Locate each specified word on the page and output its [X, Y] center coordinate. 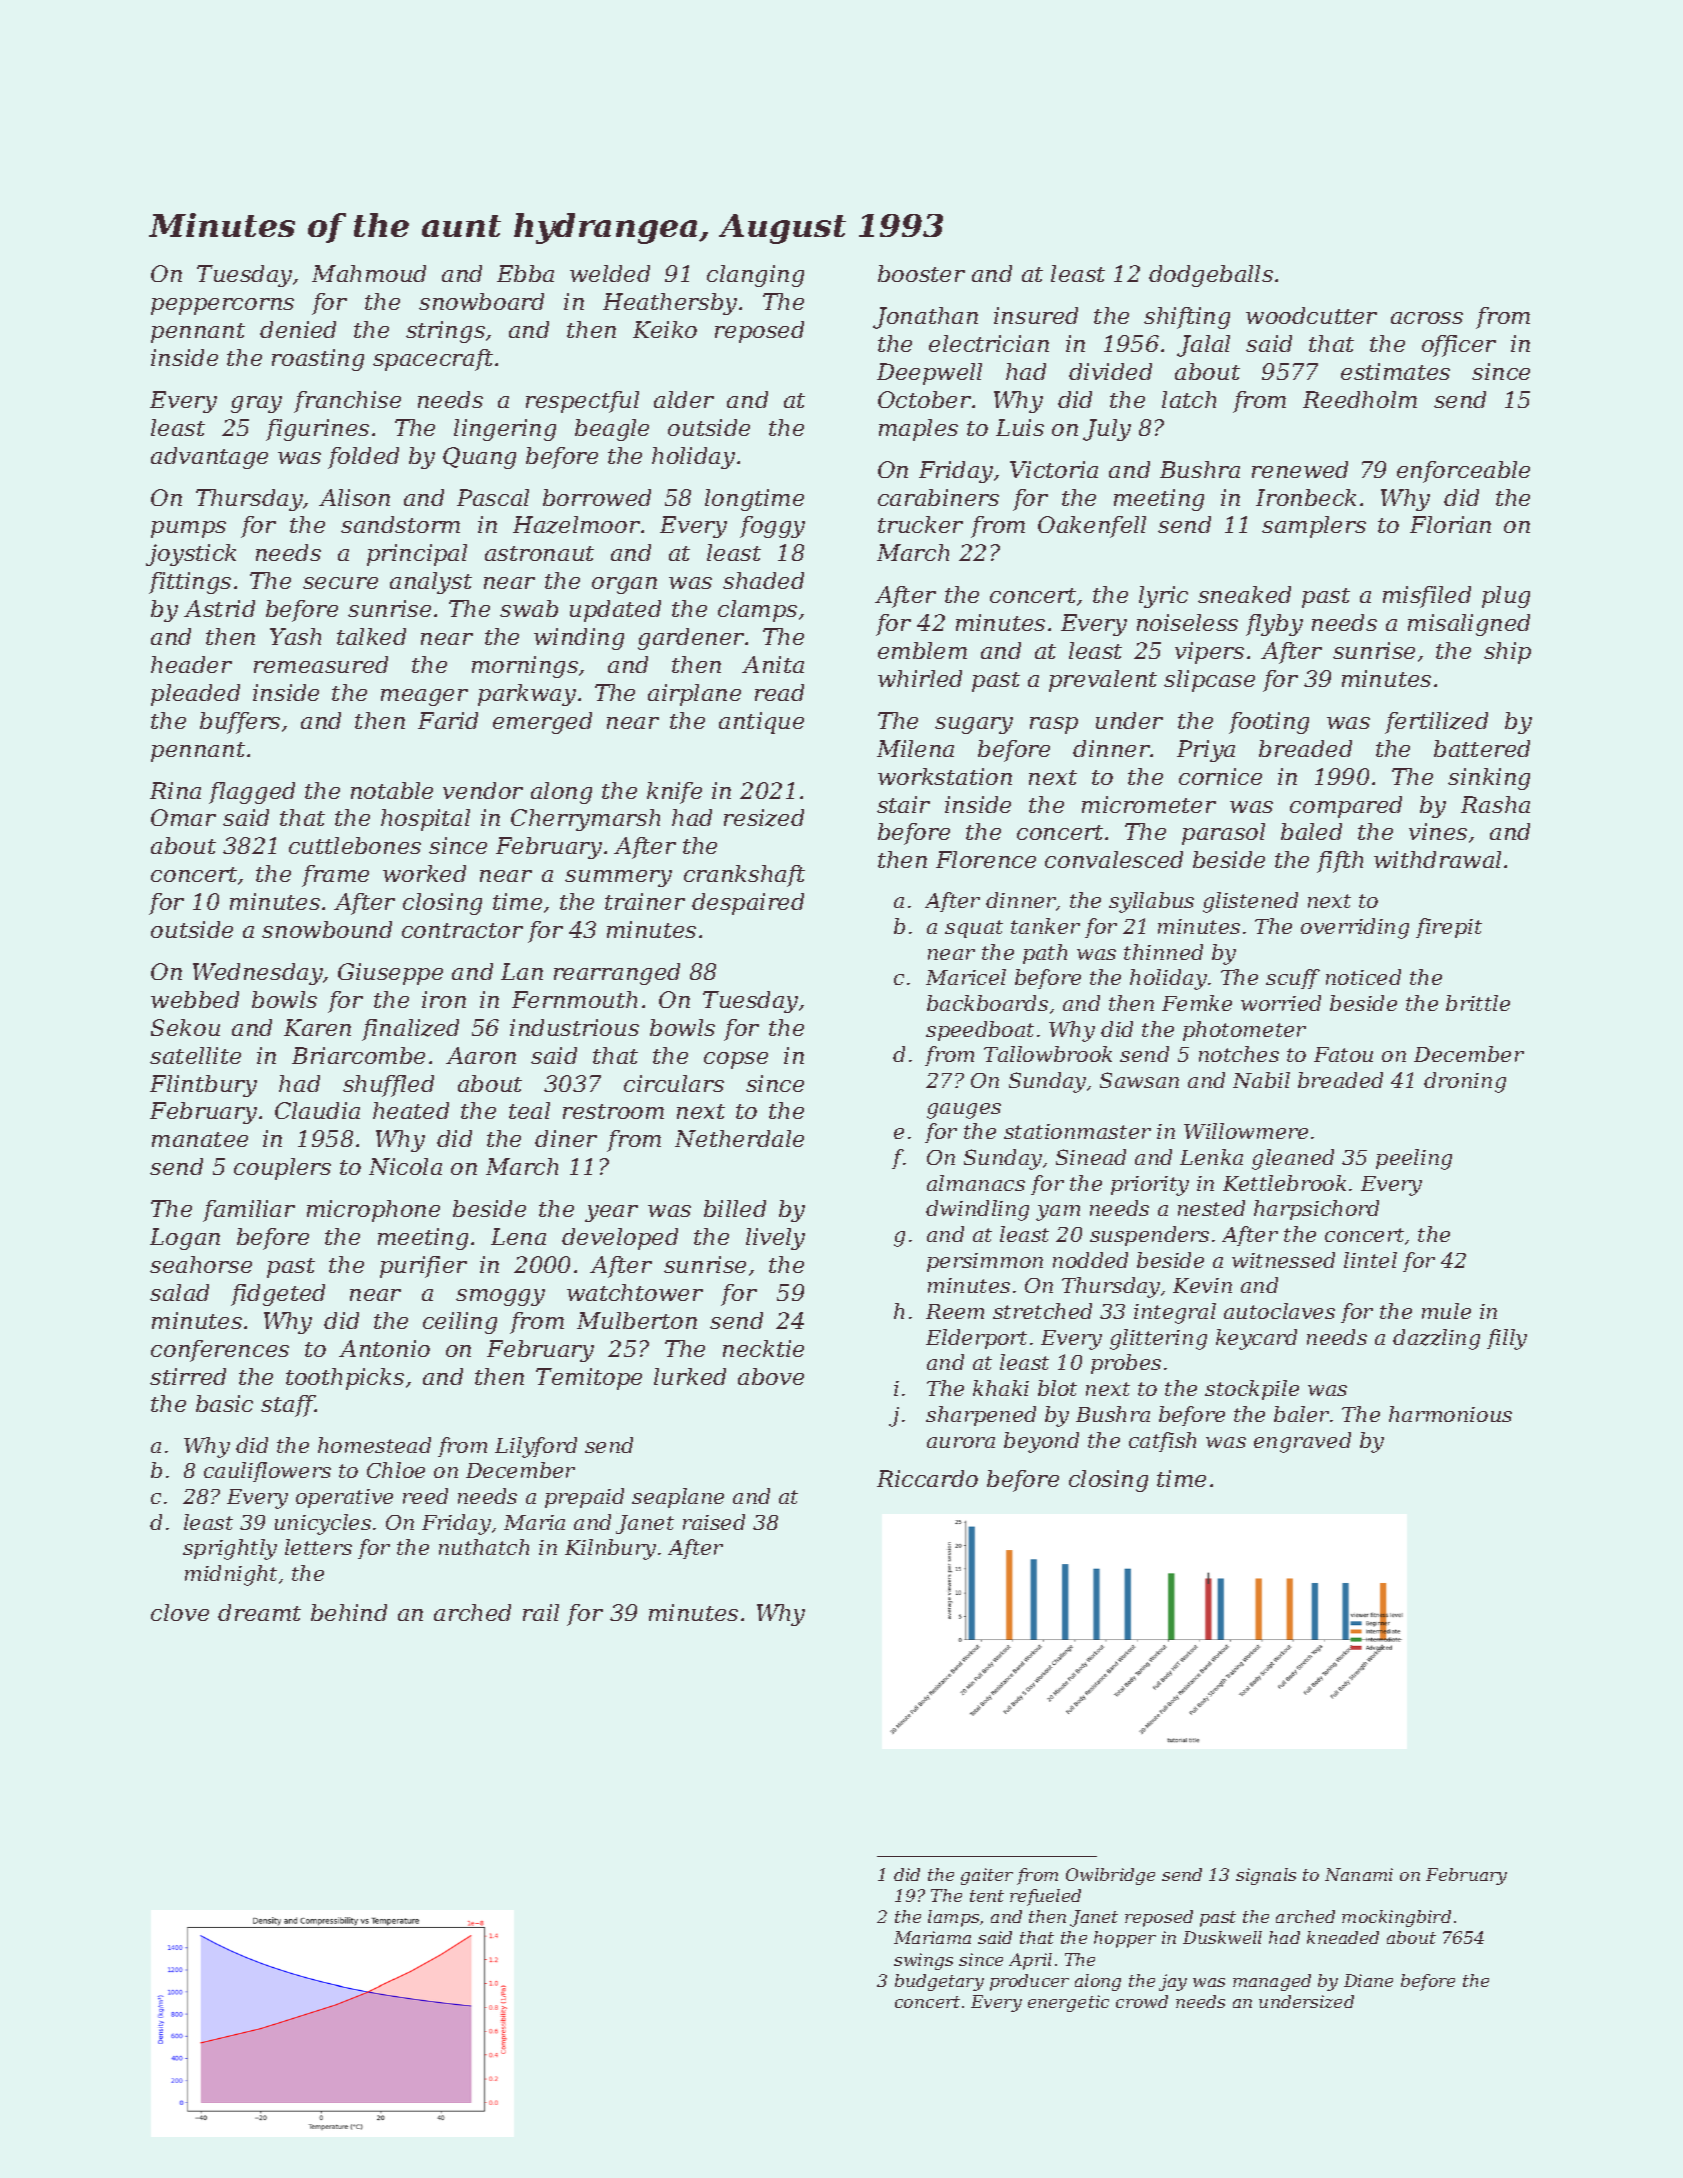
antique [761, 723]
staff [288, 1406]
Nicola [405, 1166]
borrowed [597, 497]
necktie [763, 1348]
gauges [964, 1111]
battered [1482, 748]
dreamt [259, 1612]
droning [1465, 1082]
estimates [1395, 371]
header [191, 664]
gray [256, 404]
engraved [1302, 1442]
